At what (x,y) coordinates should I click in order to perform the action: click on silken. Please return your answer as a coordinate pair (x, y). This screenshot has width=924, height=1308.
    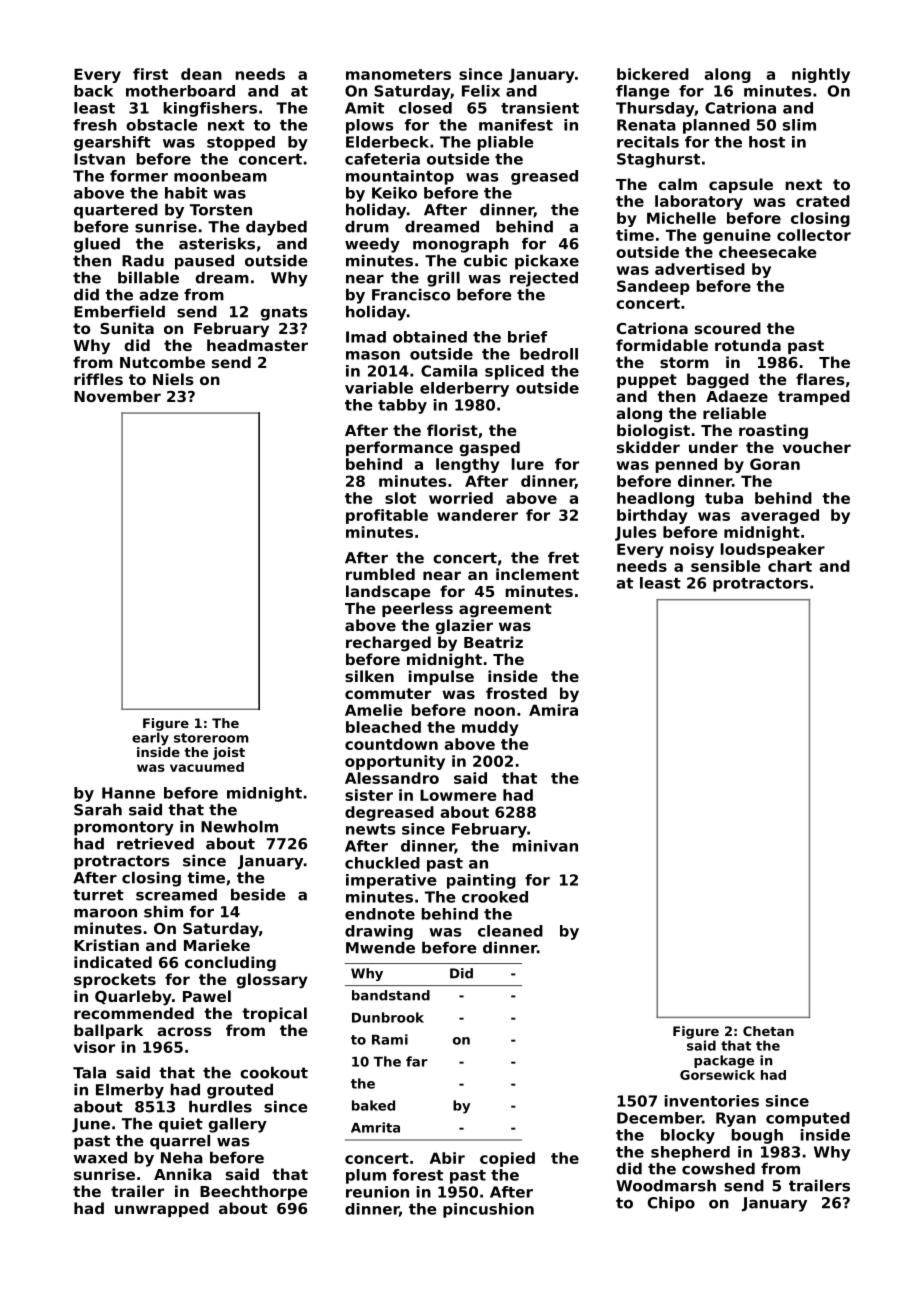
    Looking at the image, I should click on (369, 676).
